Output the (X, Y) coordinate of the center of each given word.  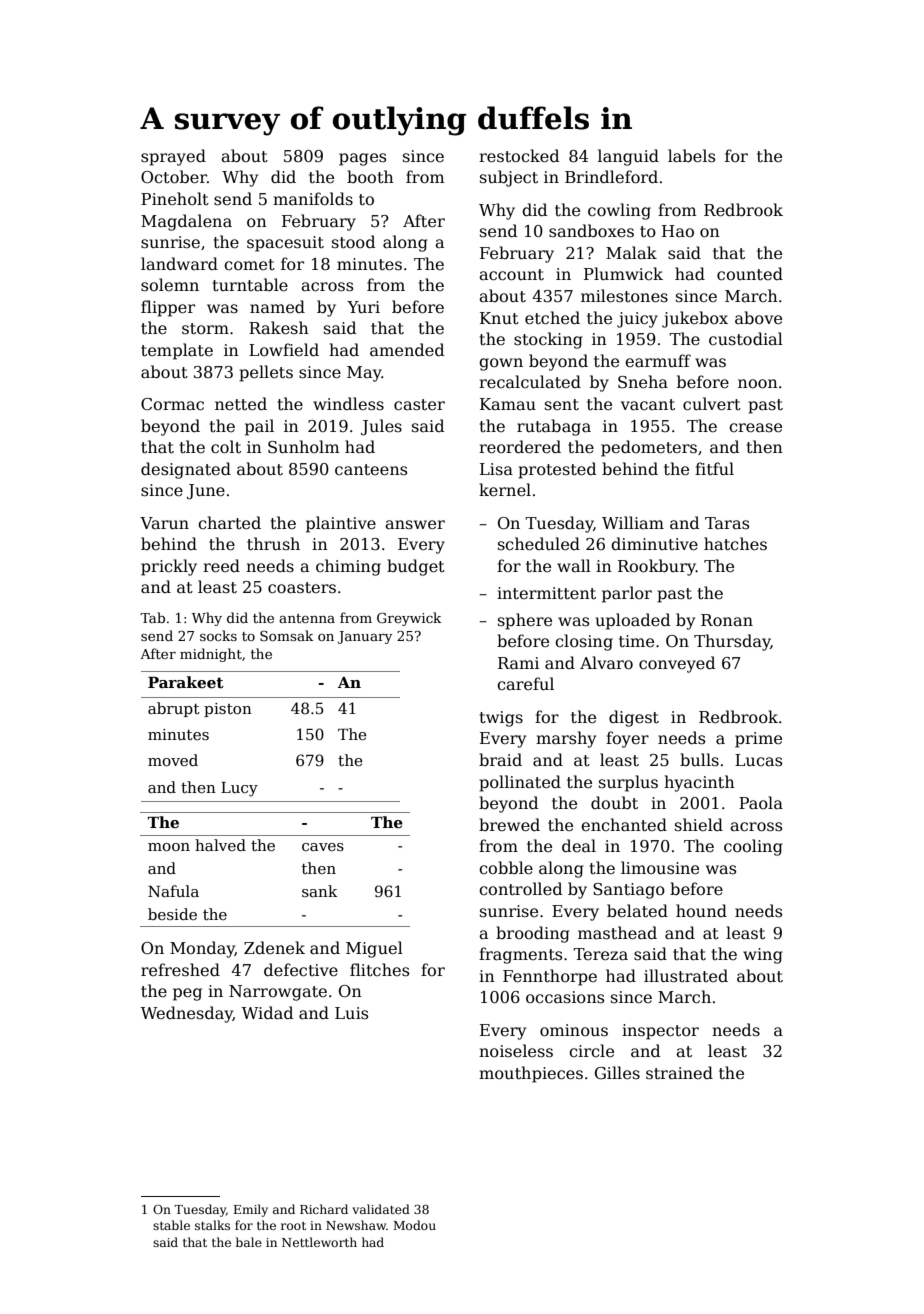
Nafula (173, 891)
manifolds (313, 199)
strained (679, 1073)
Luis (351, 1013)
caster (419, 405)
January (365, 637)
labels (691, 156)
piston (228, 710)
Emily (251, 1210)
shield (699, 824)
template (177, 351)
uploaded (633, 621)
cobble (506, 868)
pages (362, 159)
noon (758, 384)
